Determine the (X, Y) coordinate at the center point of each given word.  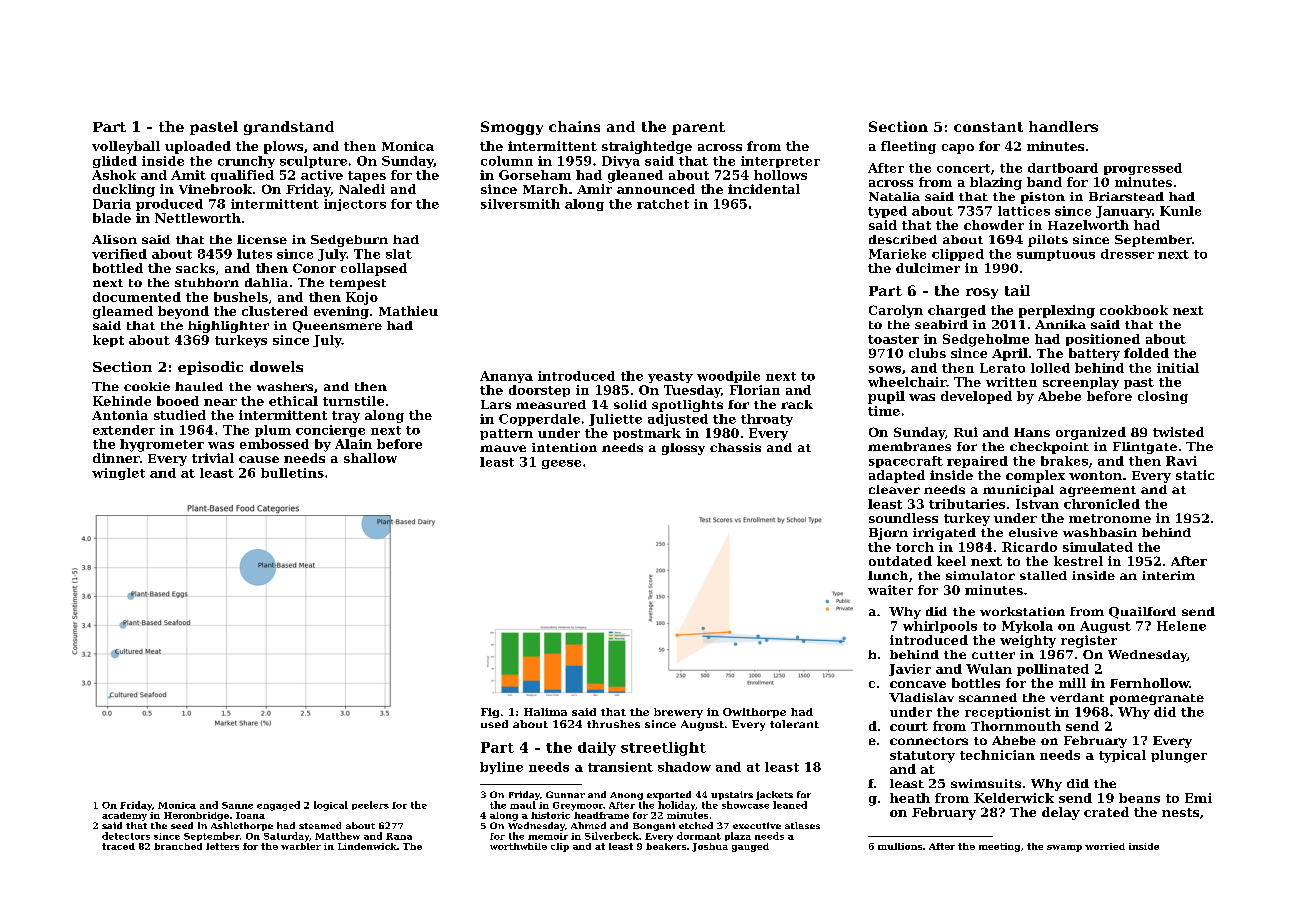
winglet (118, 474)
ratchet (663, 204)
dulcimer (928, 268)
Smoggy (512, 128)
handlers (1063, 126)
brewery (678, 713)
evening (341, 312)
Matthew (337, 836)
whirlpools (940, 627)
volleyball (126, 147)
